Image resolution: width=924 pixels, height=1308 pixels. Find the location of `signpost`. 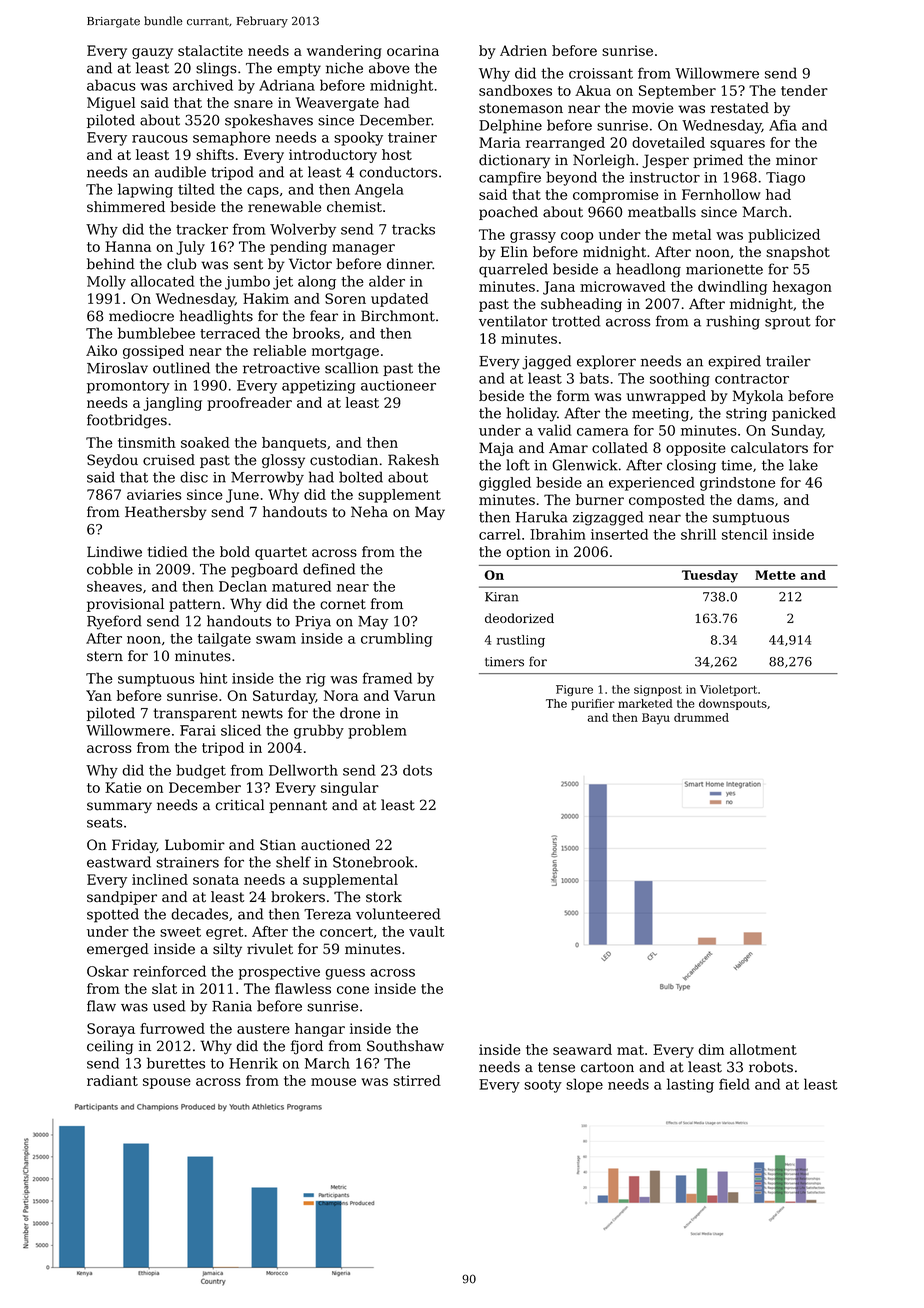

signpost is located at coordinates (658, 690).
